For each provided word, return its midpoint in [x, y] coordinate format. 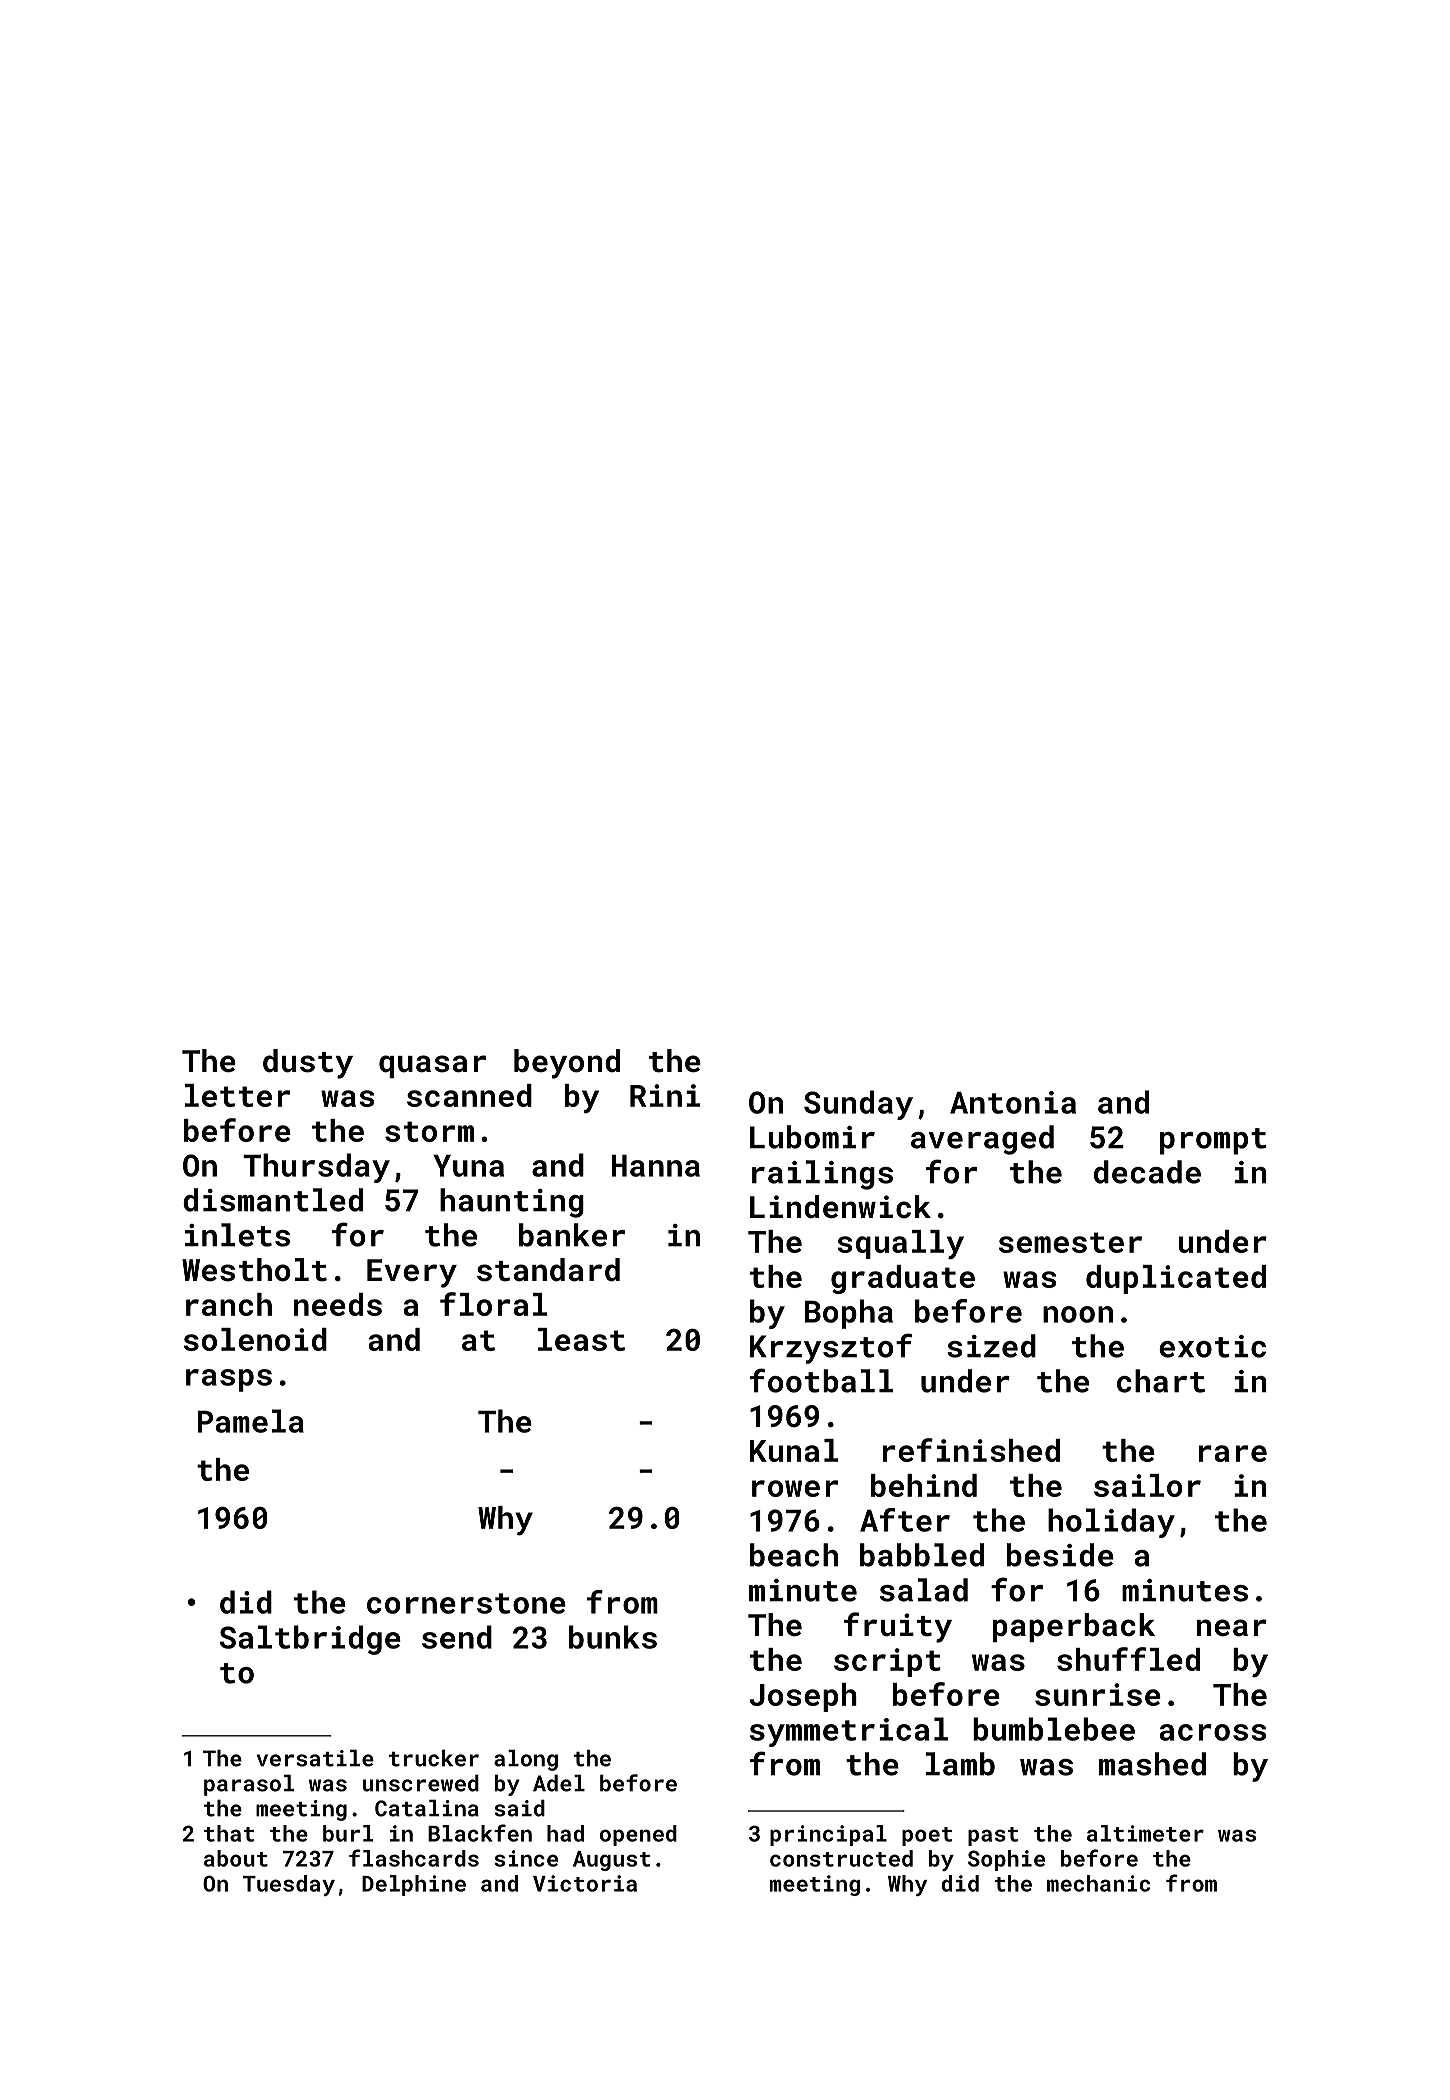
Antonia [1013, 1102]
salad [924, 1590]
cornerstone [466, 1603]
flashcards [414, 1858]
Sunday [858, 1105]
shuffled [1128, 1659]
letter [237, 1095]
